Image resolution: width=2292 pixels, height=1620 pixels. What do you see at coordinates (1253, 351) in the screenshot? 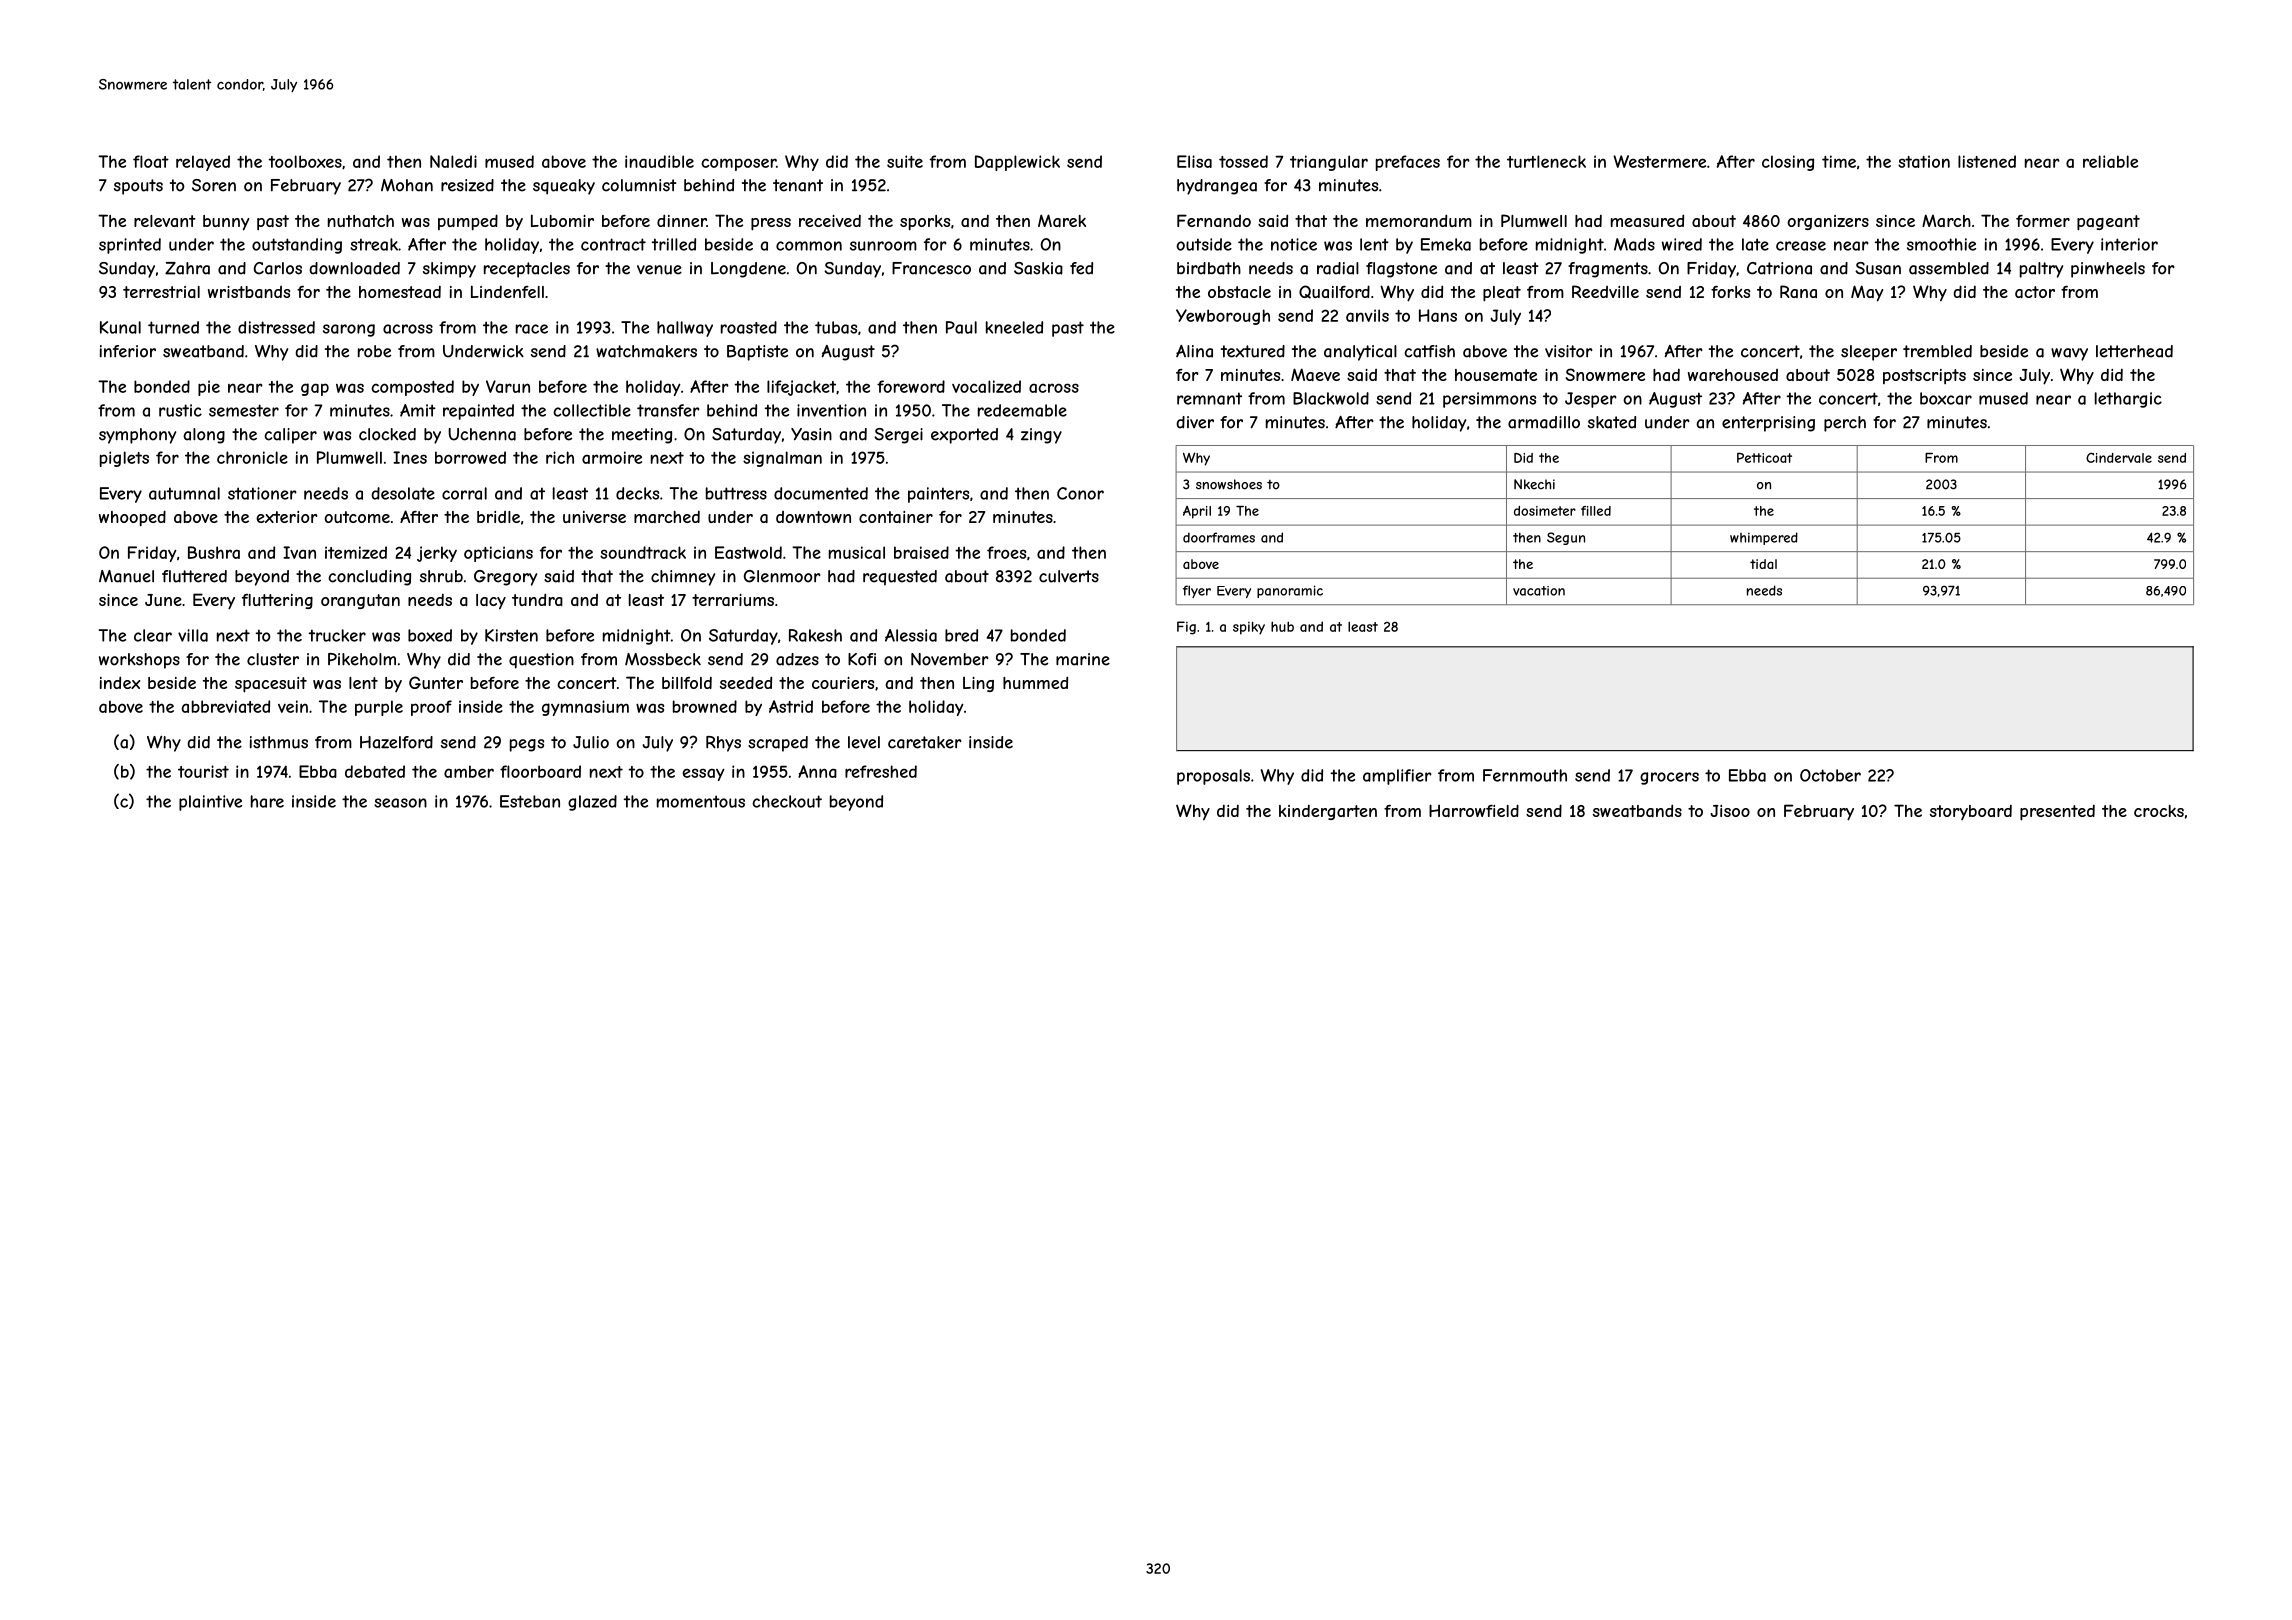
I see `textured` at bounding box center [1253, 351].
